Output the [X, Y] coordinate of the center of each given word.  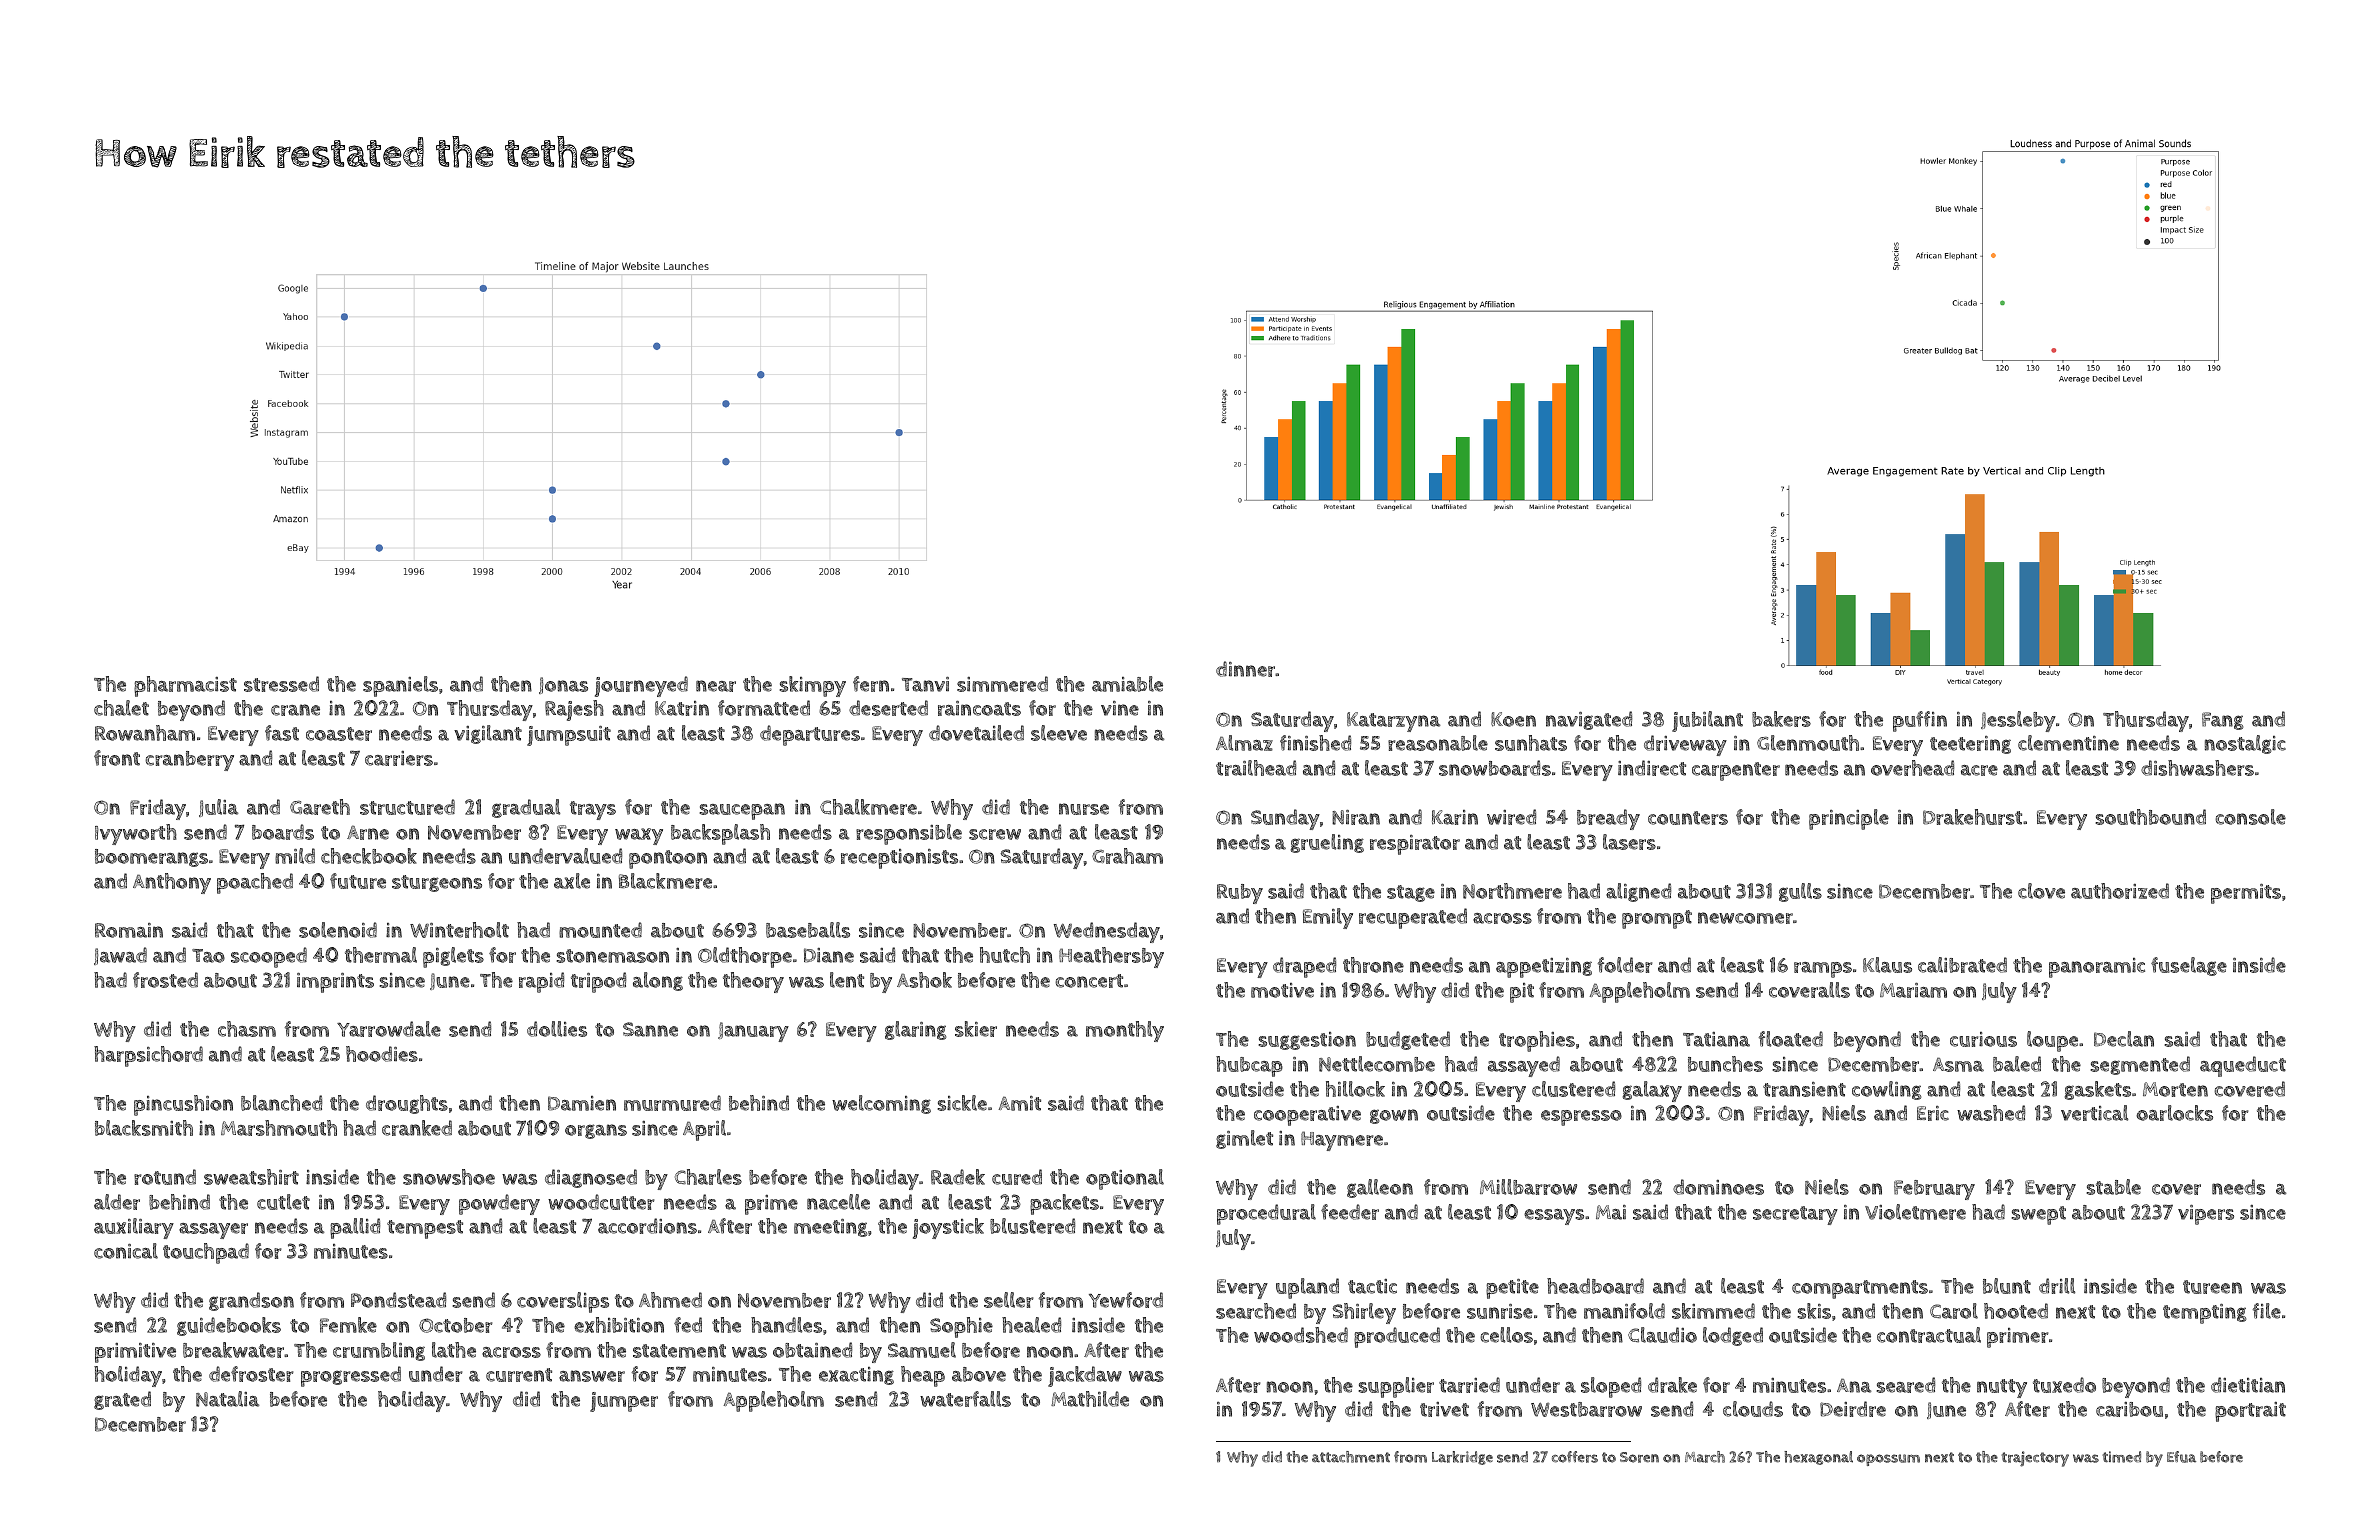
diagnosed [591, 1178]
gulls [1800, 892]
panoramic [2097, 968]
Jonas [563, 685]
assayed [1524, 1066]
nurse [1084, 809]
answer [592, 1376]
